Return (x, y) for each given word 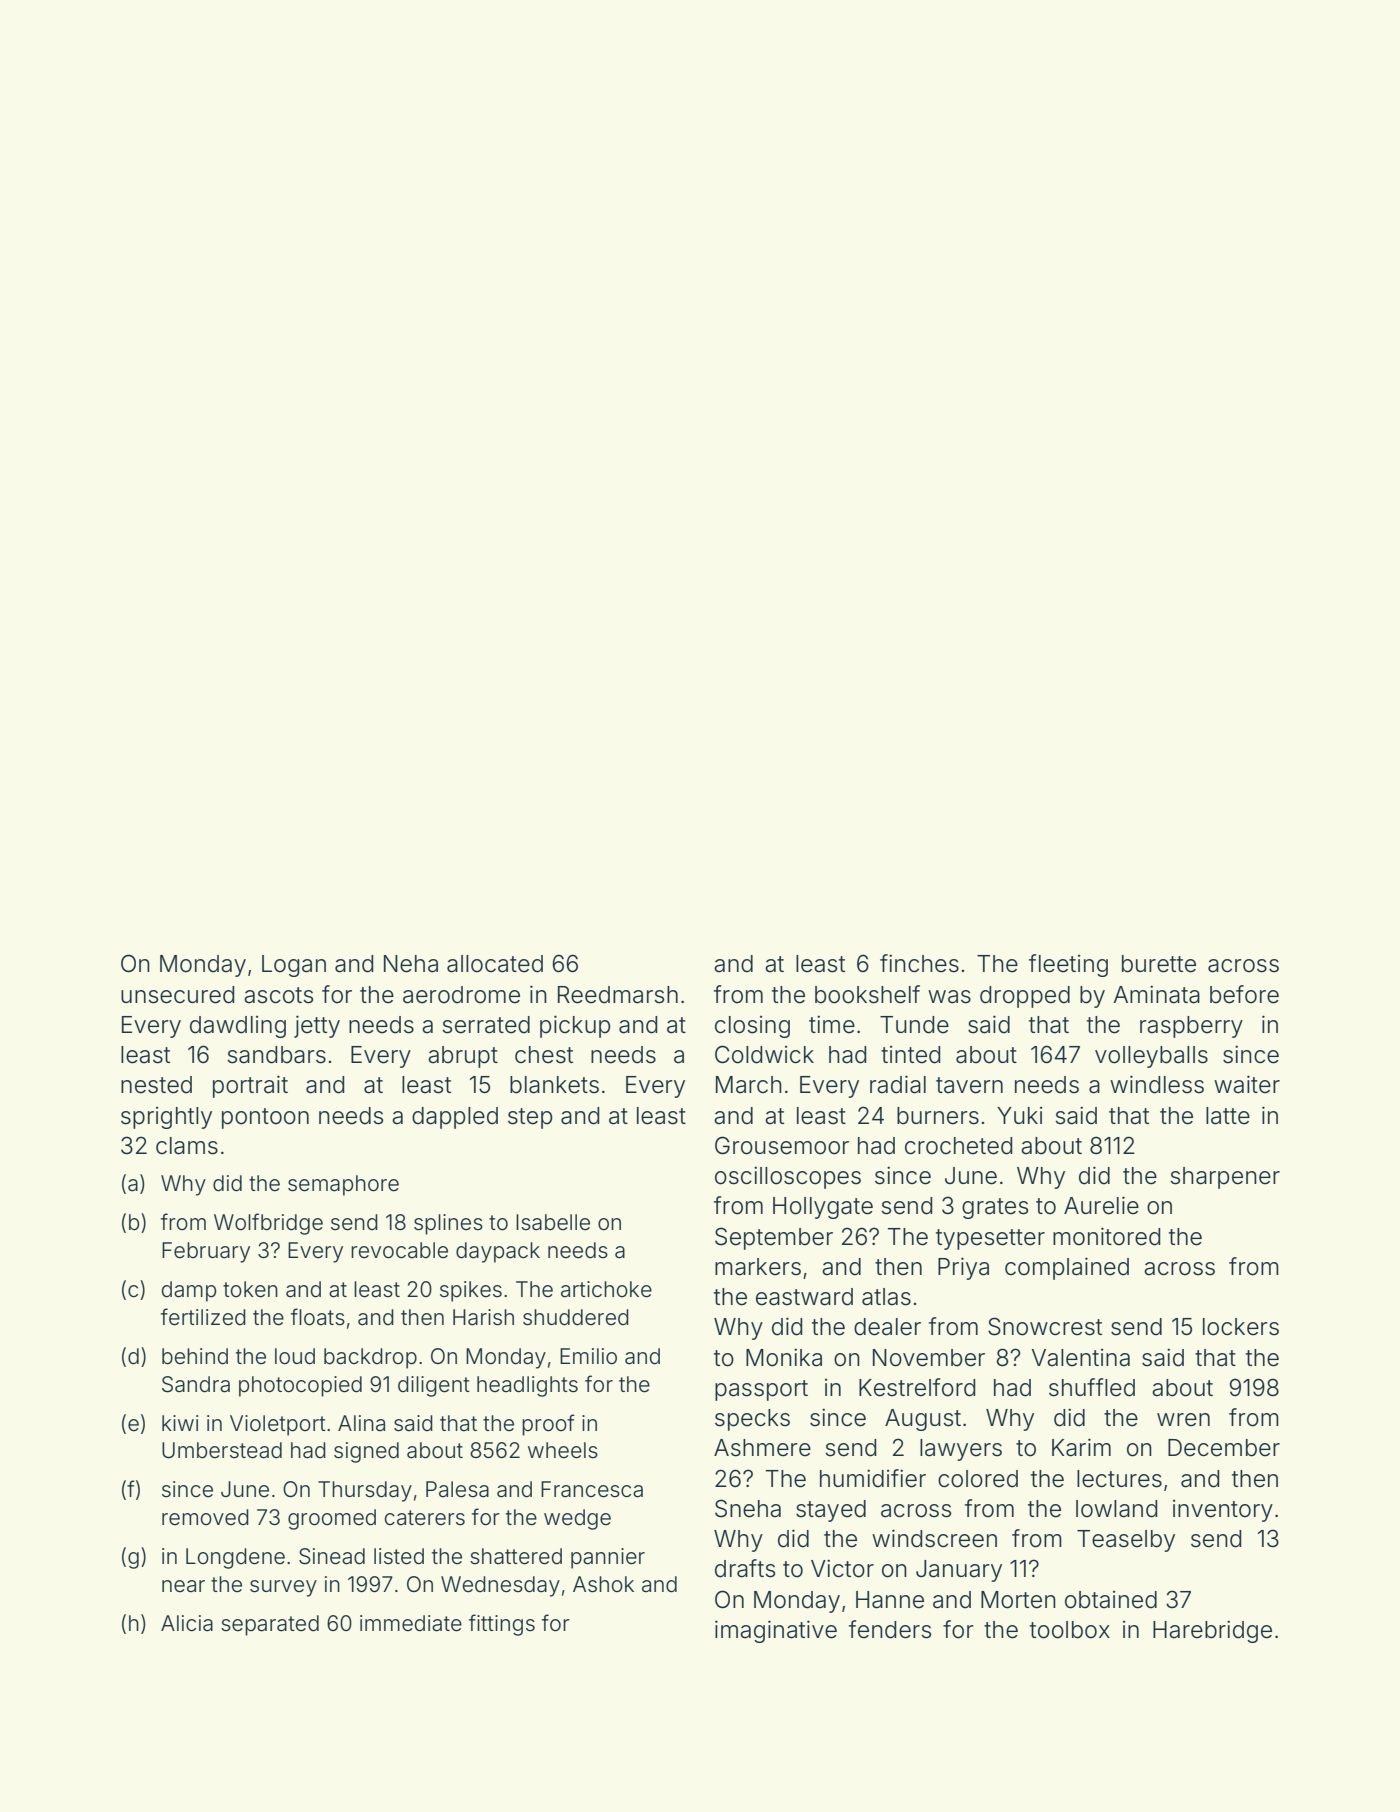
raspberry (1191, 1027)
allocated (495, 964)
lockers (1241, 1327)
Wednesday (500, 1586)
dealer (887, 1327)
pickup (575, 1026)
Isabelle (553, 1222)
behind (195, 1356)
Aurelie (1101, 1205)
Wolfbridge (268, 1224)
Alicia (187, 1623)
